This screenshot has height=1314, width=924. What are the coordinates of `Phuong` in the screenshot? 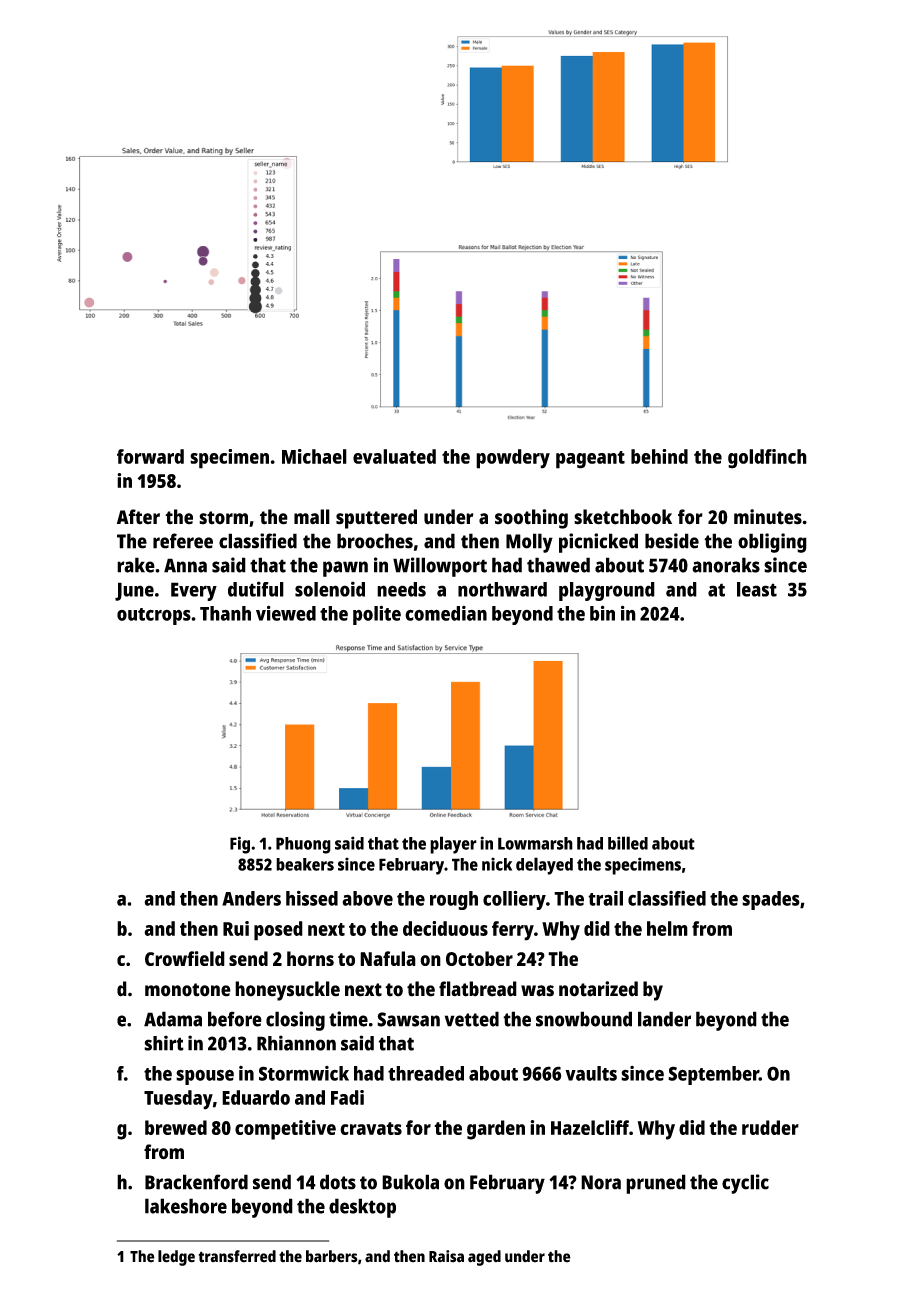 It's located at (303, 845).
